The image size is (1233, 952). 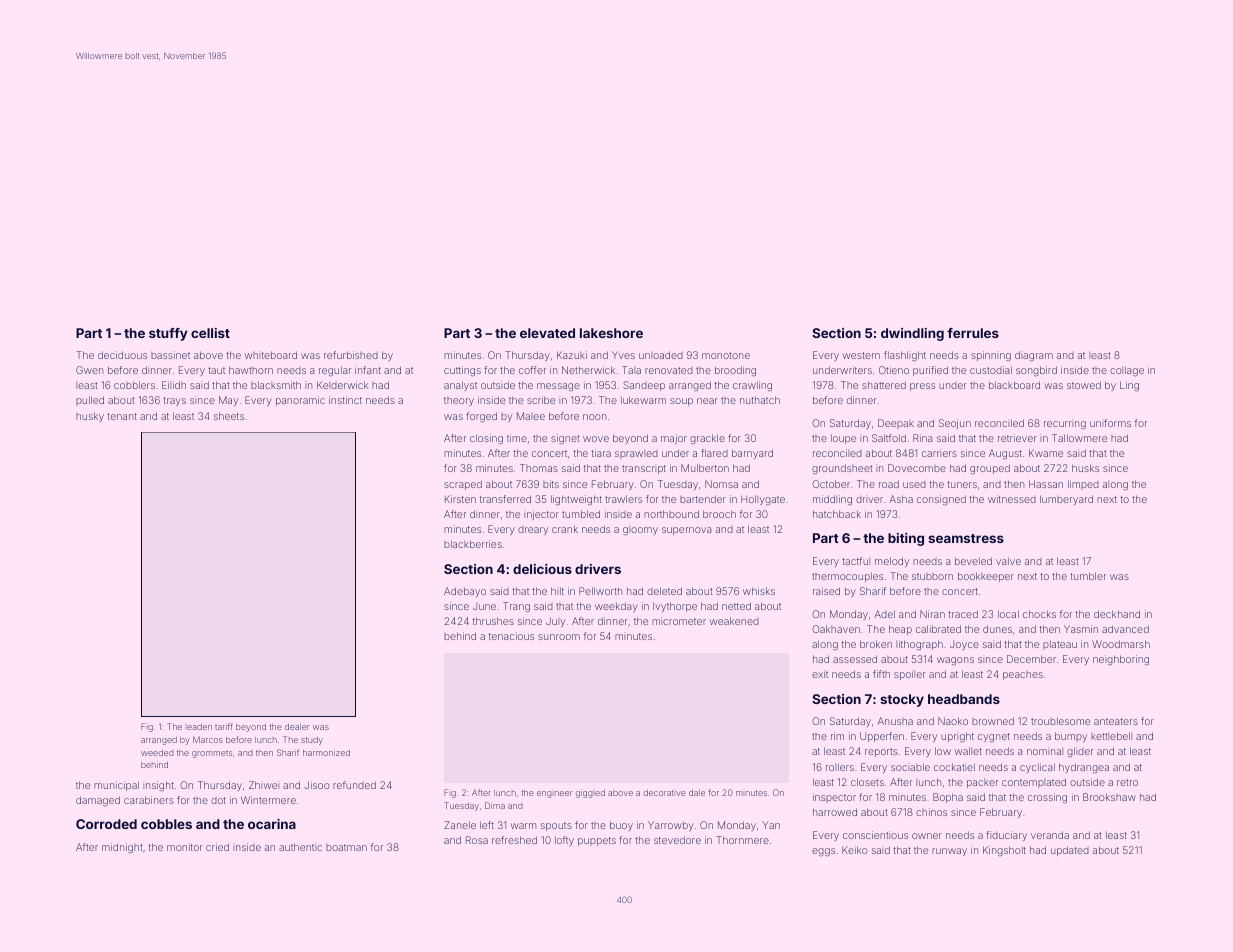 I want to click on analyst, so click(x=460, y=386).
